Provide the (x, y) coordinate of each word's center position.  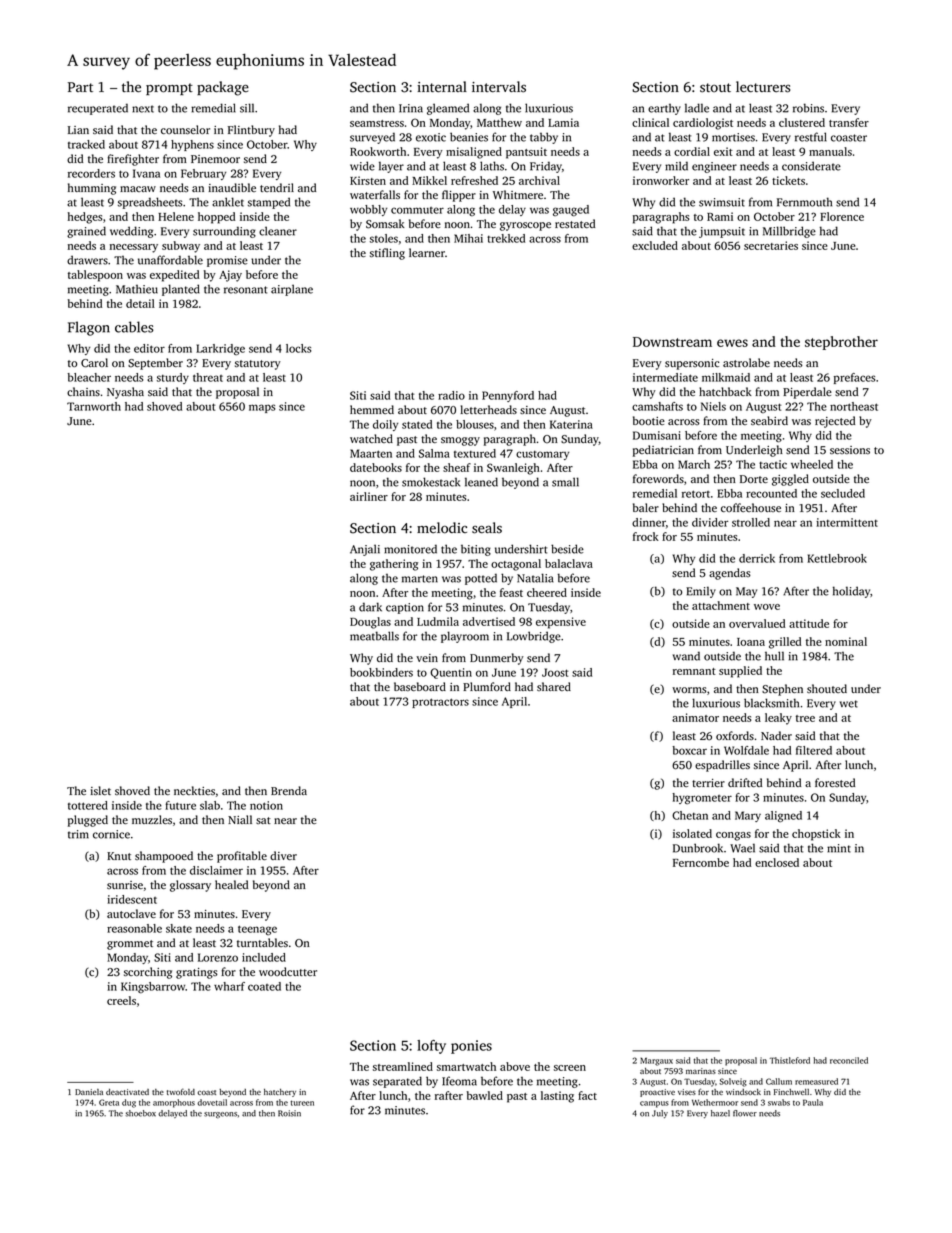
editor (149, 348)
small (565, 482)
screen (570, 1068)
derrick (757, 558)
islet (101, 790)
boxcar (689, 750)
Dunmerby (497, 659)
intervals (499, 87)
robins (808, 108)
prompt (169, 89)
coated (264, 986)
